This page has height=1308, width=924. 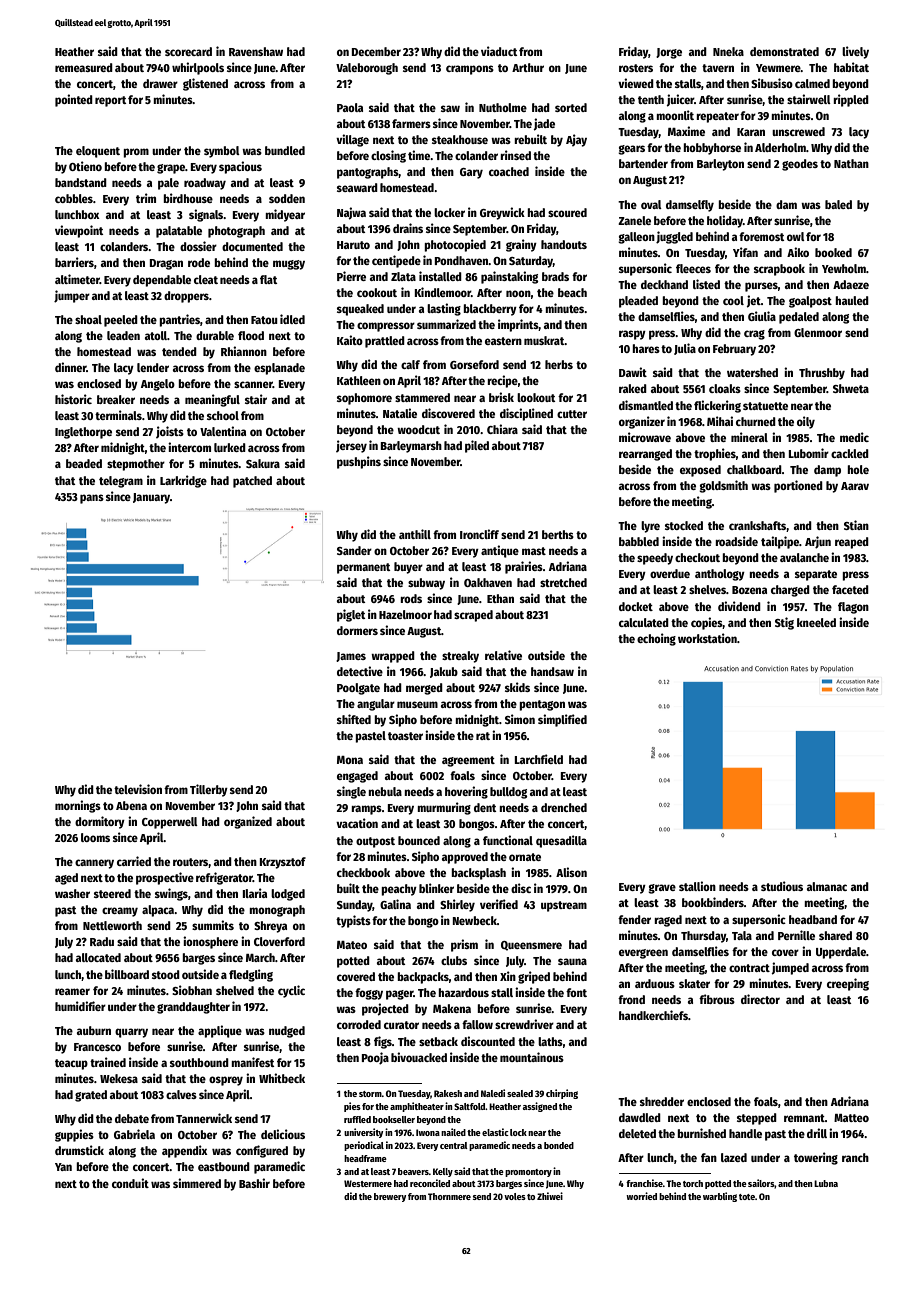 What do you see at coordinates (390, 1197) in the page?
I see `brewery` at bounding box center [390, 1197].
